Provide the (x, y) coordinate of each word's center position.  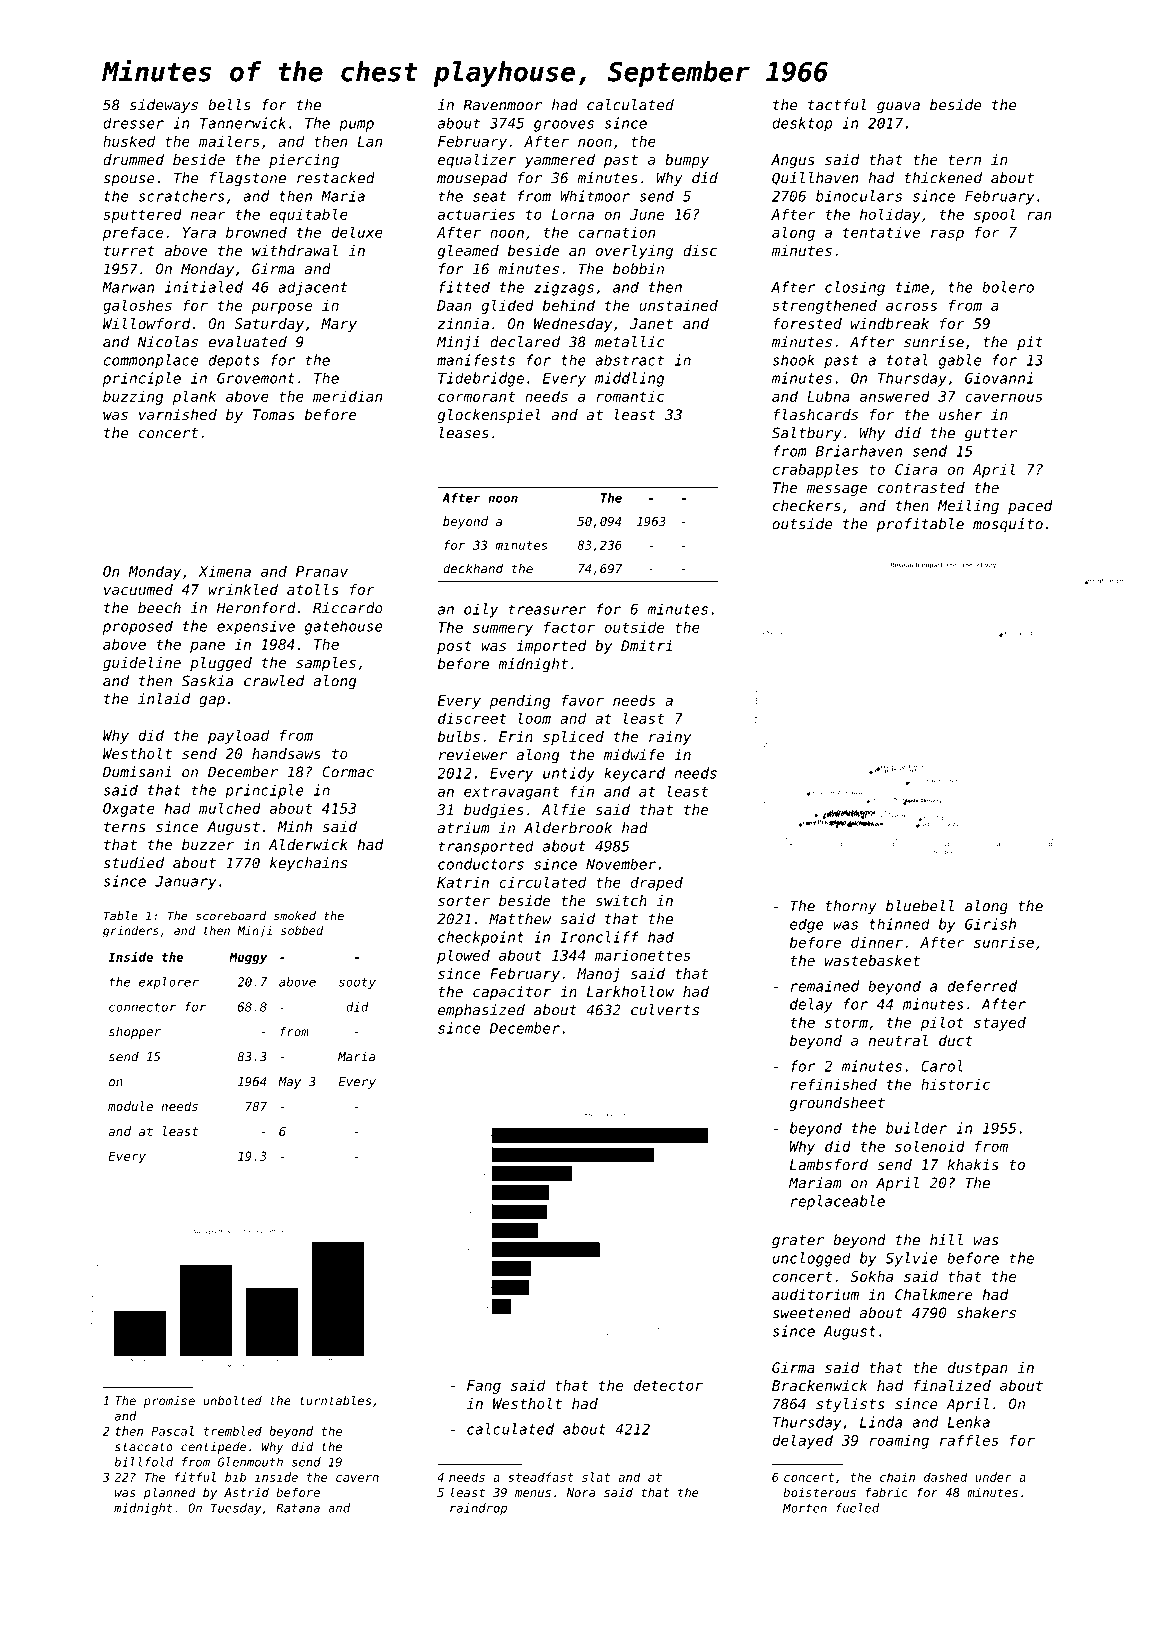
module (130, 1106)
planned (170, 1493)
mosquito (1008, 525)
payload (238, 736)
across (911, 306)
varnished (178, 414)
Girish (990, 924)
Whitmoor (595, 196)
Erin (516, 736)
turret (129, 251)
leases (464, 433)
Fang (484, 1387)
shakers (986, 1313)
